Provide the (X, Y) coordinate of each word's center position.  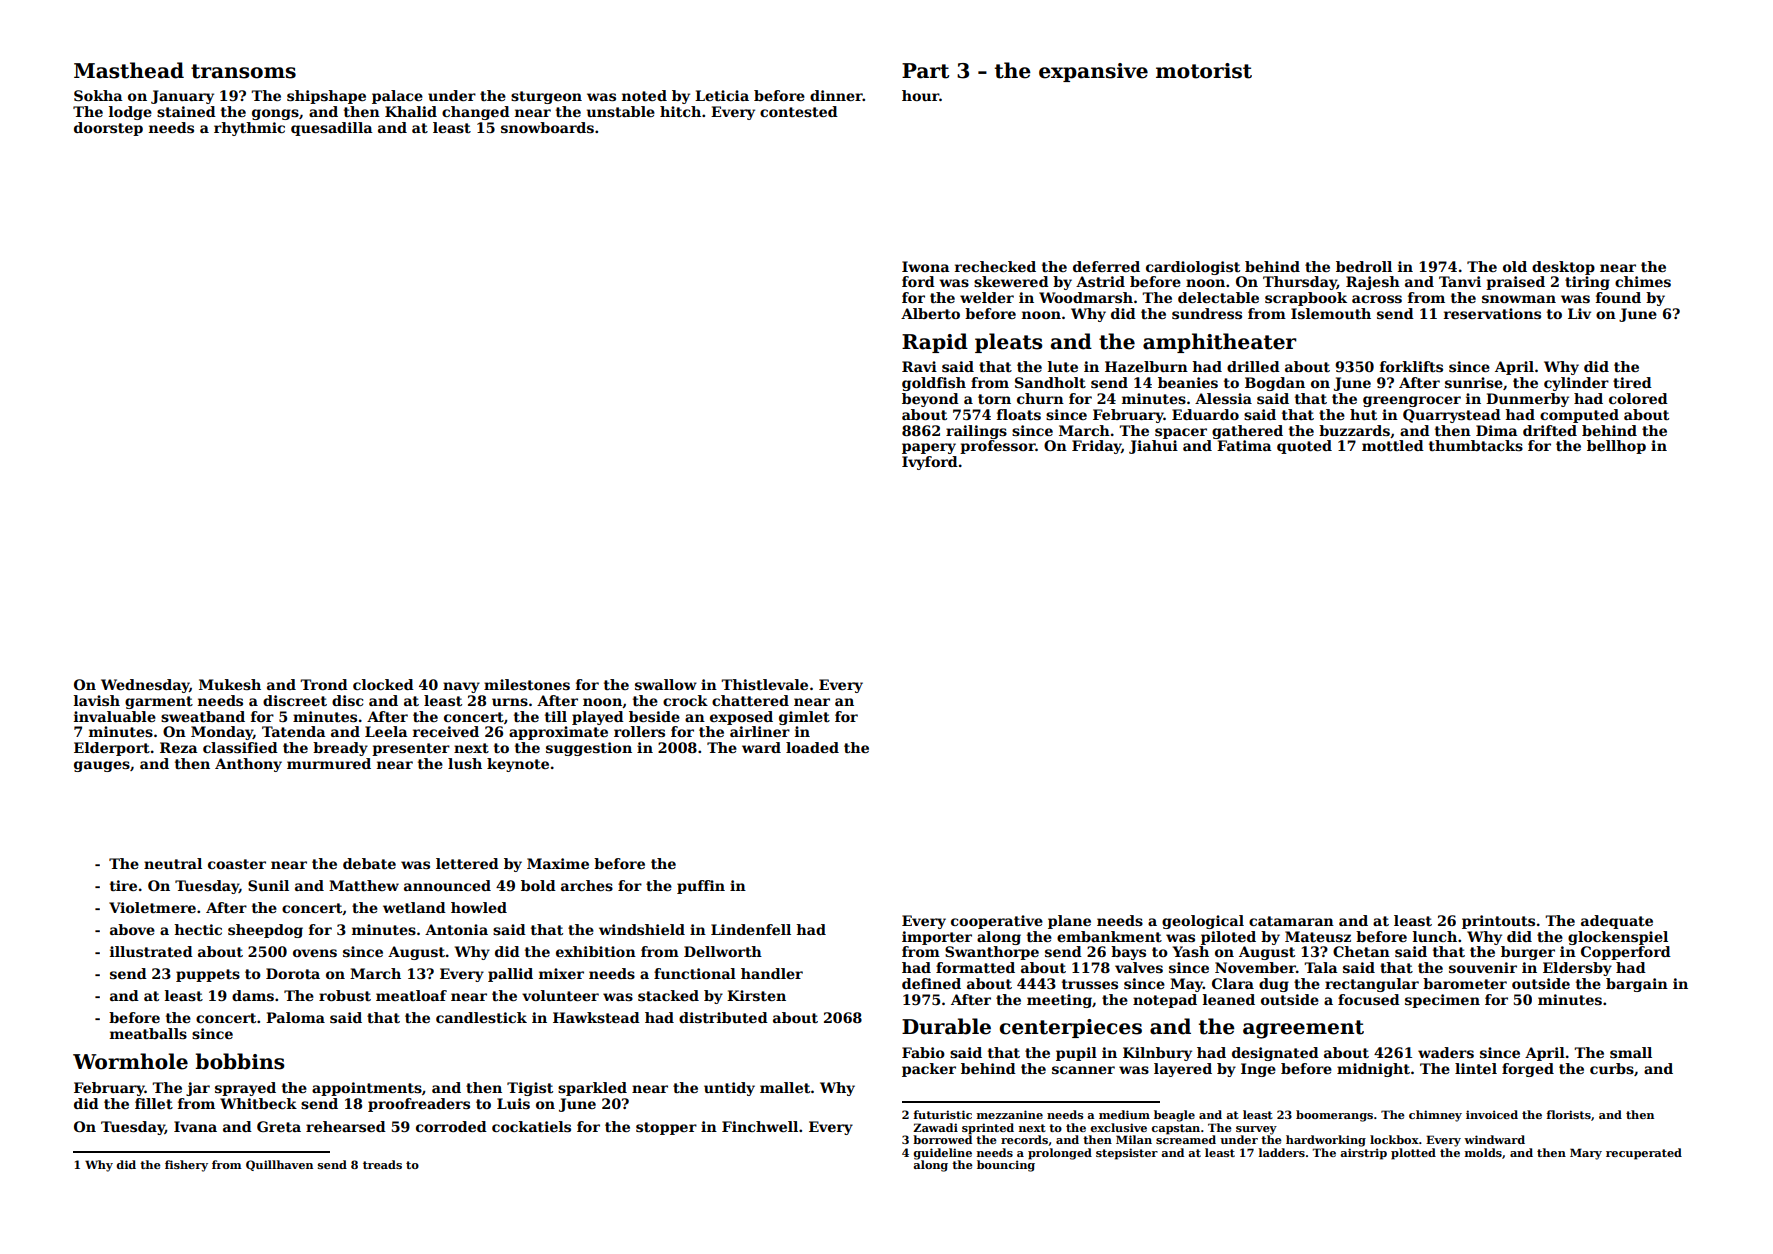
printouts (1498, 922)
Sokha (98, 95)
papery (929, 448)
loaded (812, 747)
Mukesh (230, 684)
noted (644, 95)
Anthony (248, 765)
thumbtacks (1476, 445)
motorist (1204, 71)
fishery (186, 1166)
